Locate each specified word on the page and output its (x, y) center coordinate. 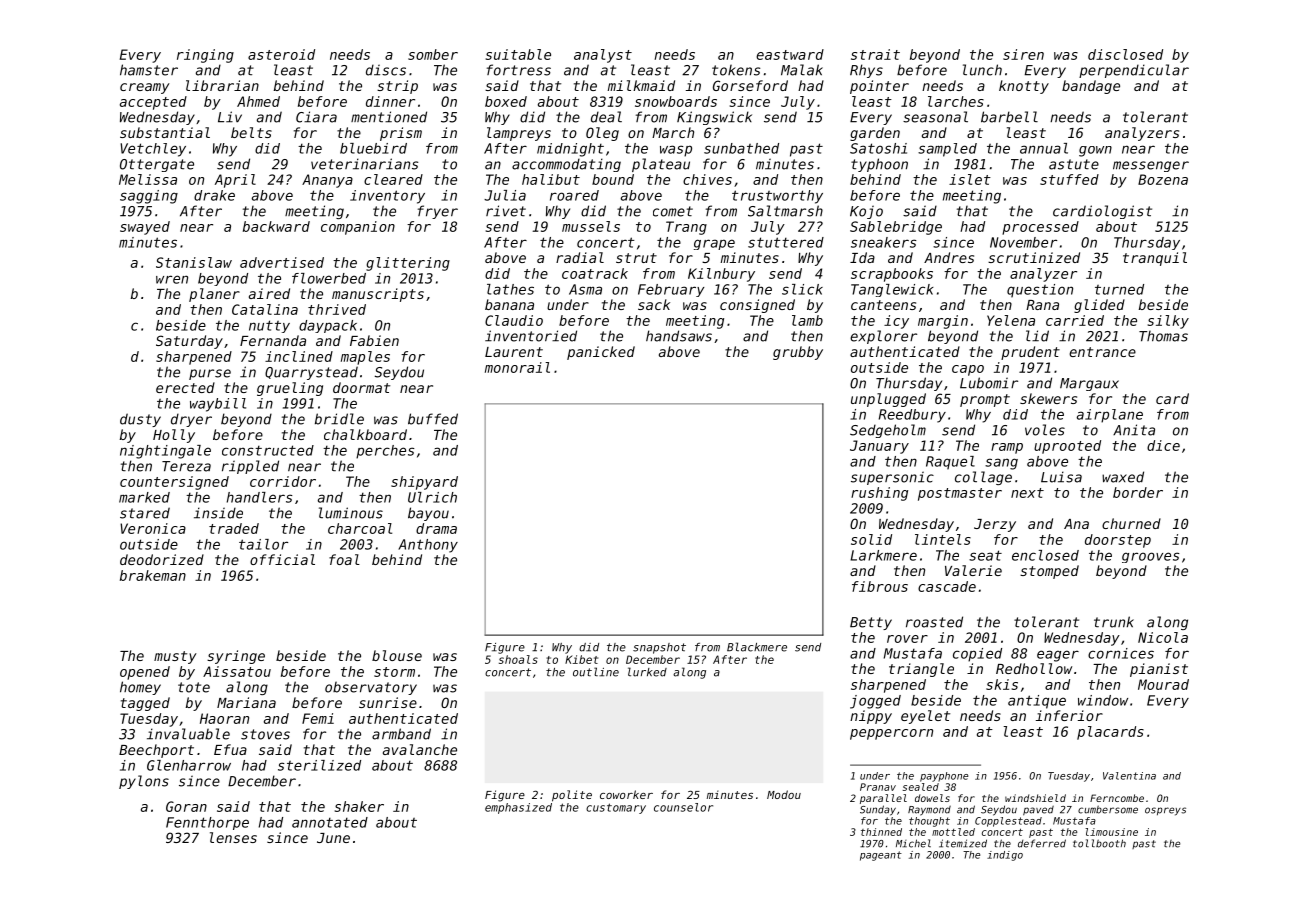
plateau (661, 165)
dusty (140, 420)
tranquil (1155, 259)
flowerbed (329, 278)
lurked (647, 672)
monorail (517, 367)
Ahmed (258, 101)
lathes (510, 289)
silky (1168, 322)
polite (572, 796)
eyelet (925, 717)
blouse (397, 655)
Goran (186, 806)
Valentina (1129, 776)
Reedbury (912, 416)
